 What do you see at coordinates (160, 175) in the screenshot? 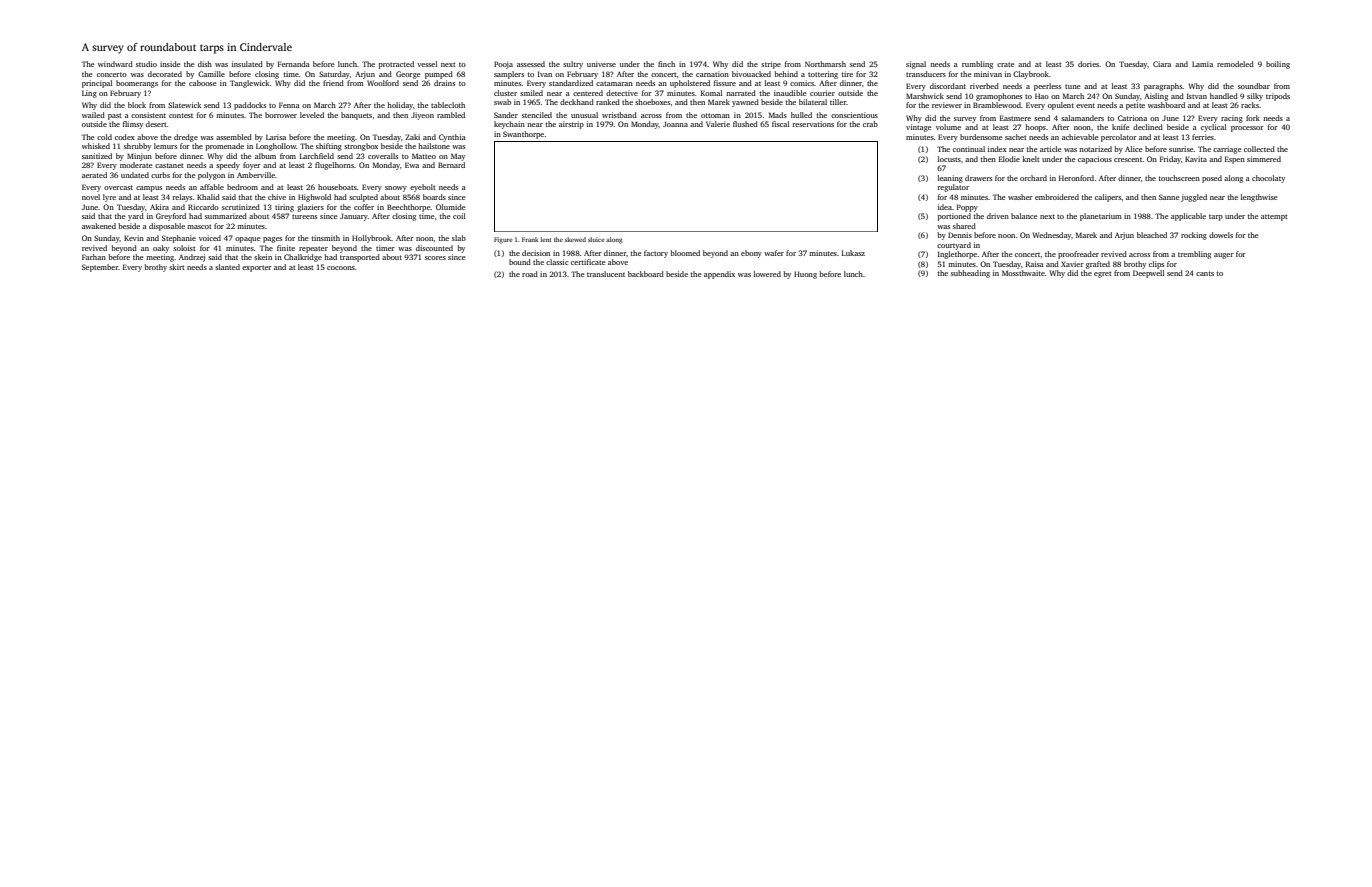
I see `curbs` at bounding box center [160, 175].
